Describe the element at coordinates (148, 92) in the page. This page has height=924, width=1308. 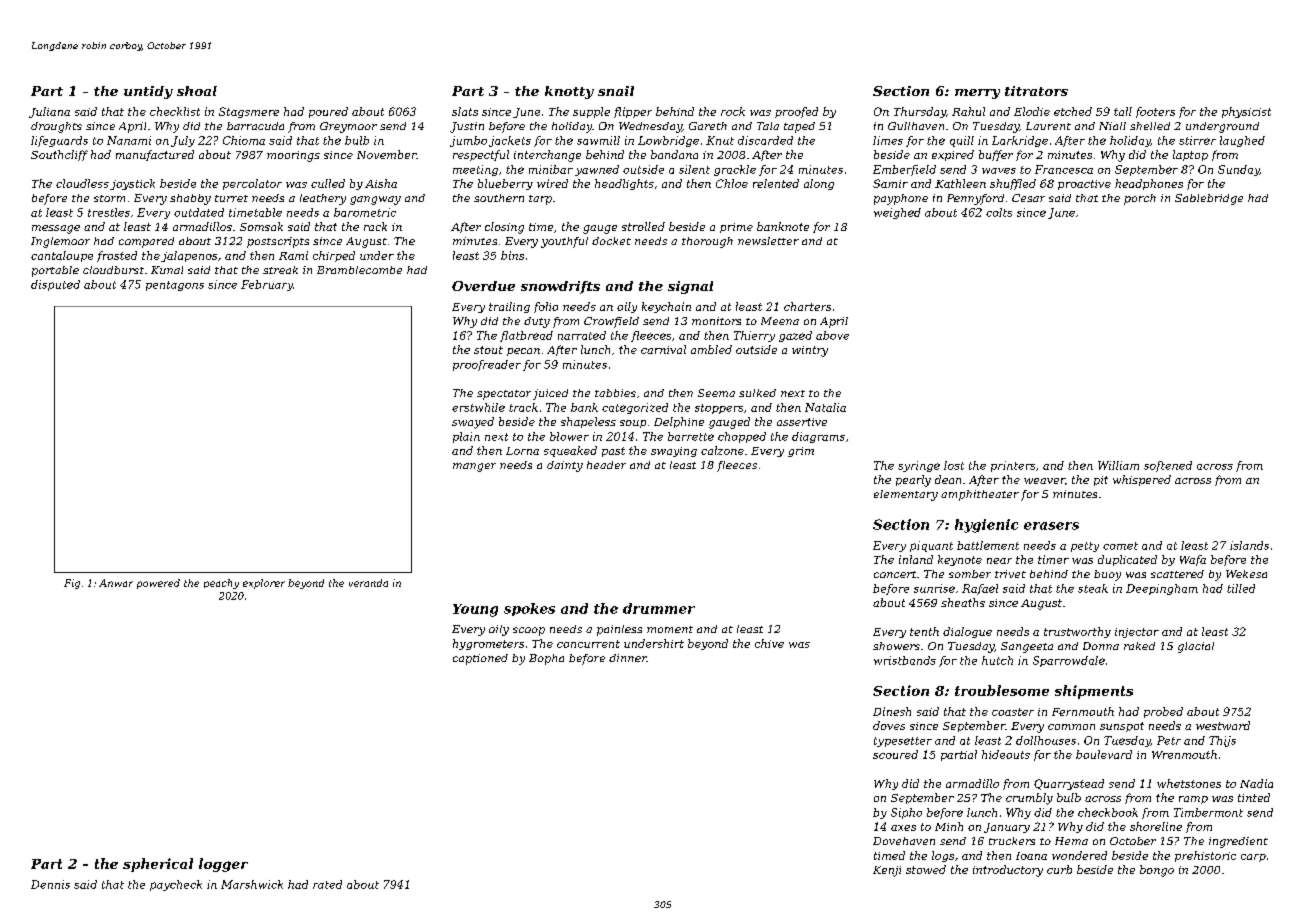
I see `untidy` at that location.
